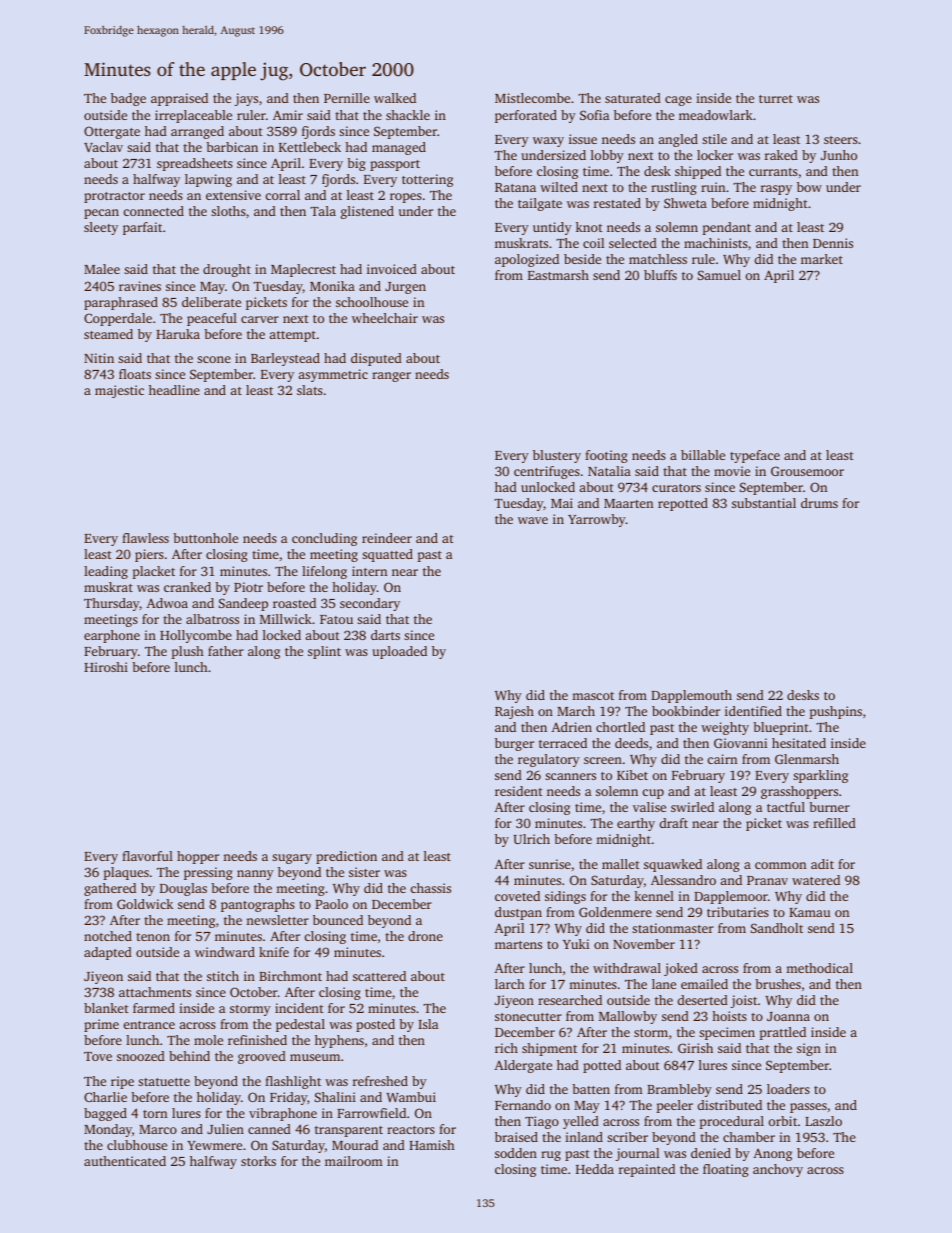  I want to click on Hedda, so click(595, 1169).
